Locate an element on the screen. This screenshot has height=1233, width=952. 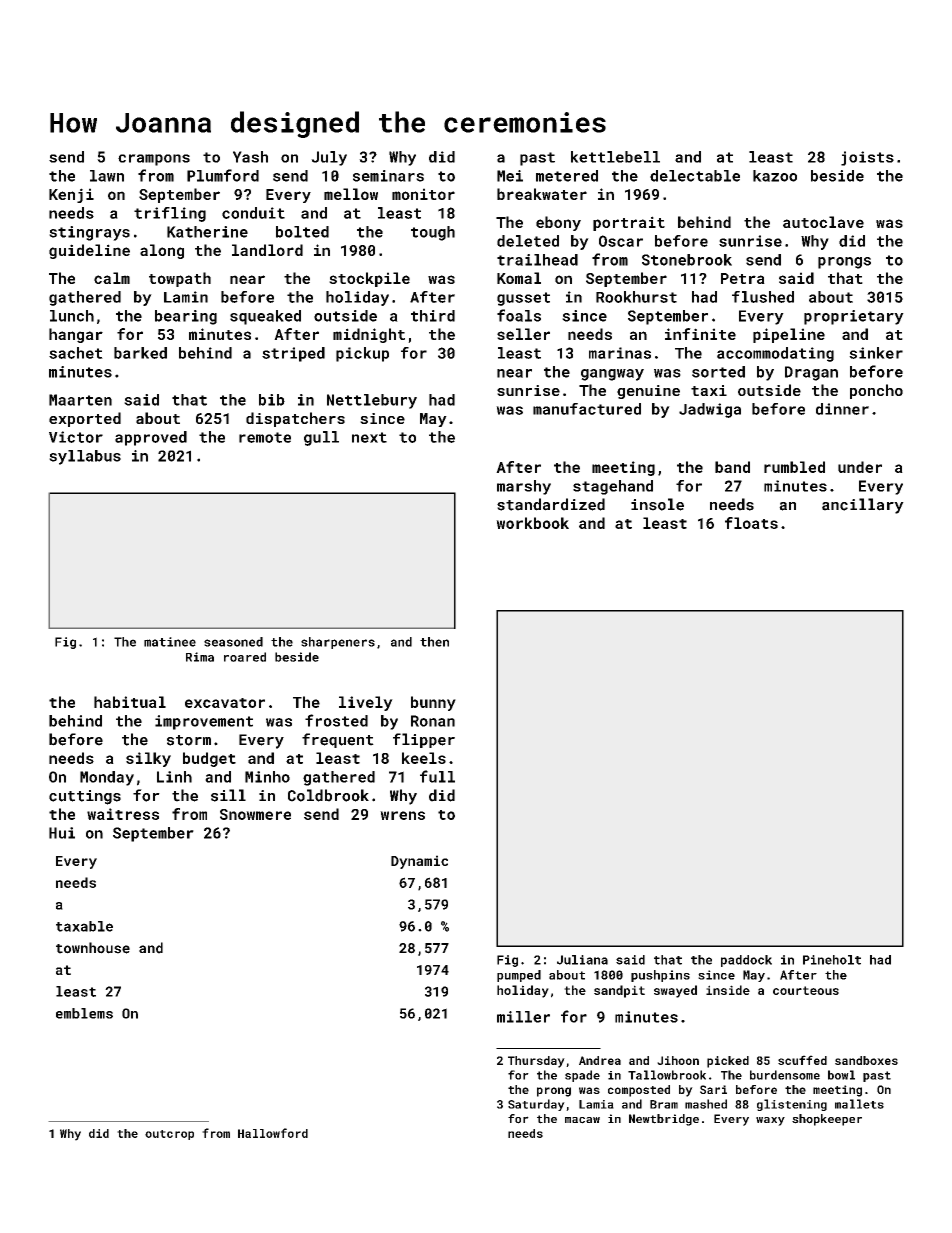
Juliana is located at coordinates (582, 960).
